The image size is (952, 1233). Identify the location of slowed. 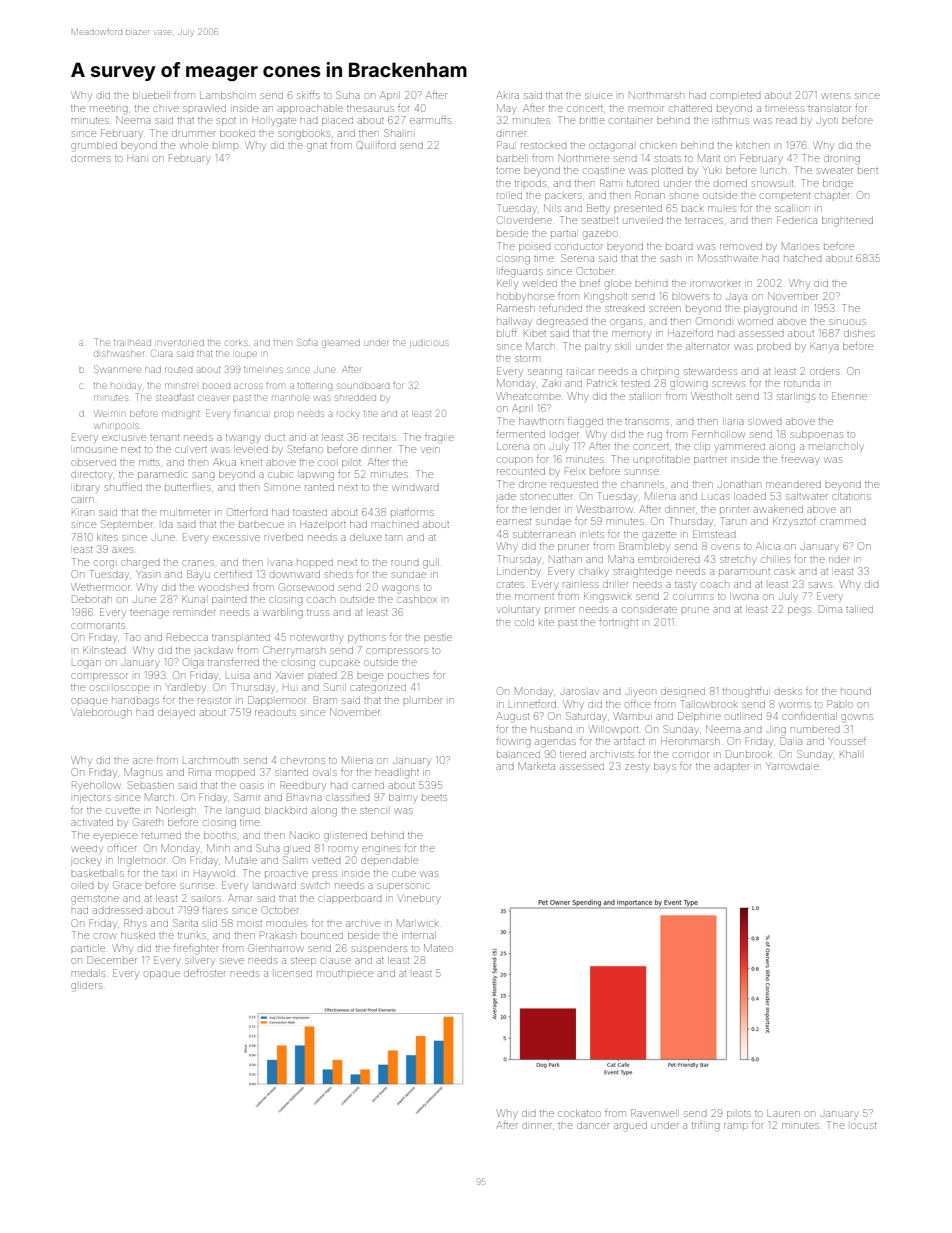
(765, 422).
